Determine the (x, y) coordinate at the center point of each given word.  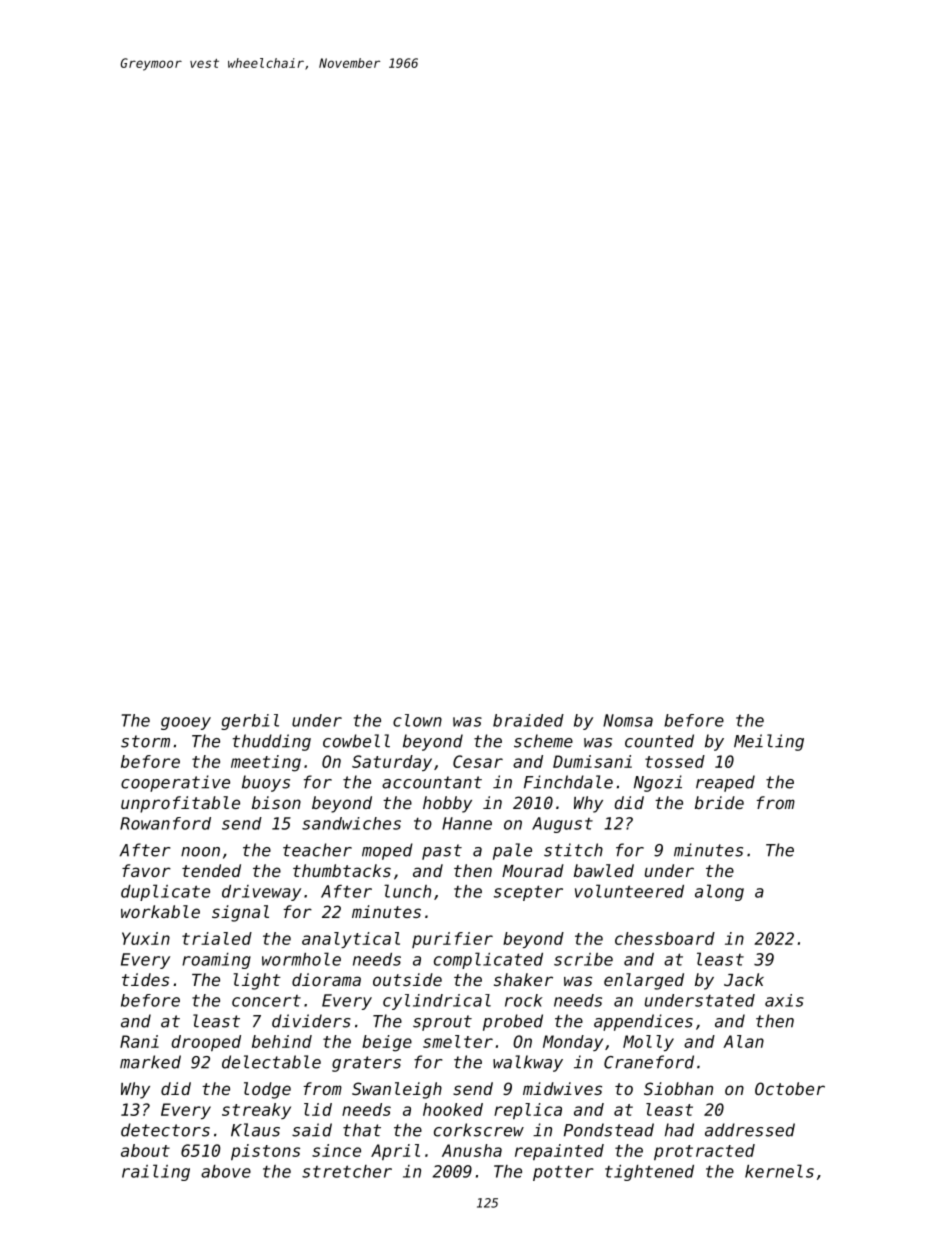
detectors (165, 1130)
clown (417, 720)
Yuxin (146, 938)
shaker (523, 979)
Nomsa (628, 720)
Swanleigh (397, 1090)
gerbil (250, 722)
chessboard (665, 938)
